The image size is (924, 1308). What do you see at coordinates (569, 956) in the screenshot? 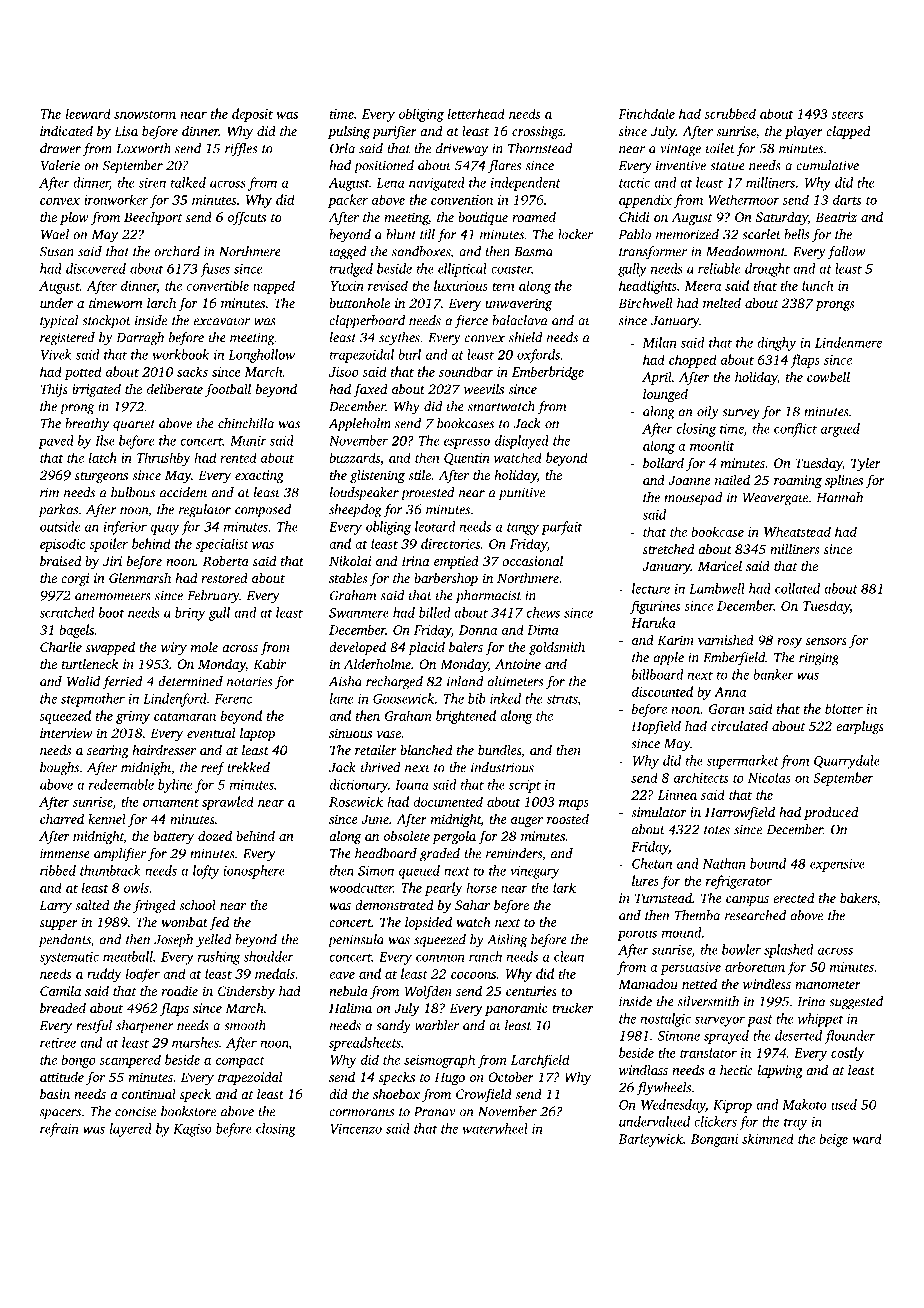
I see `clean` at bounding box center [569, 956].
